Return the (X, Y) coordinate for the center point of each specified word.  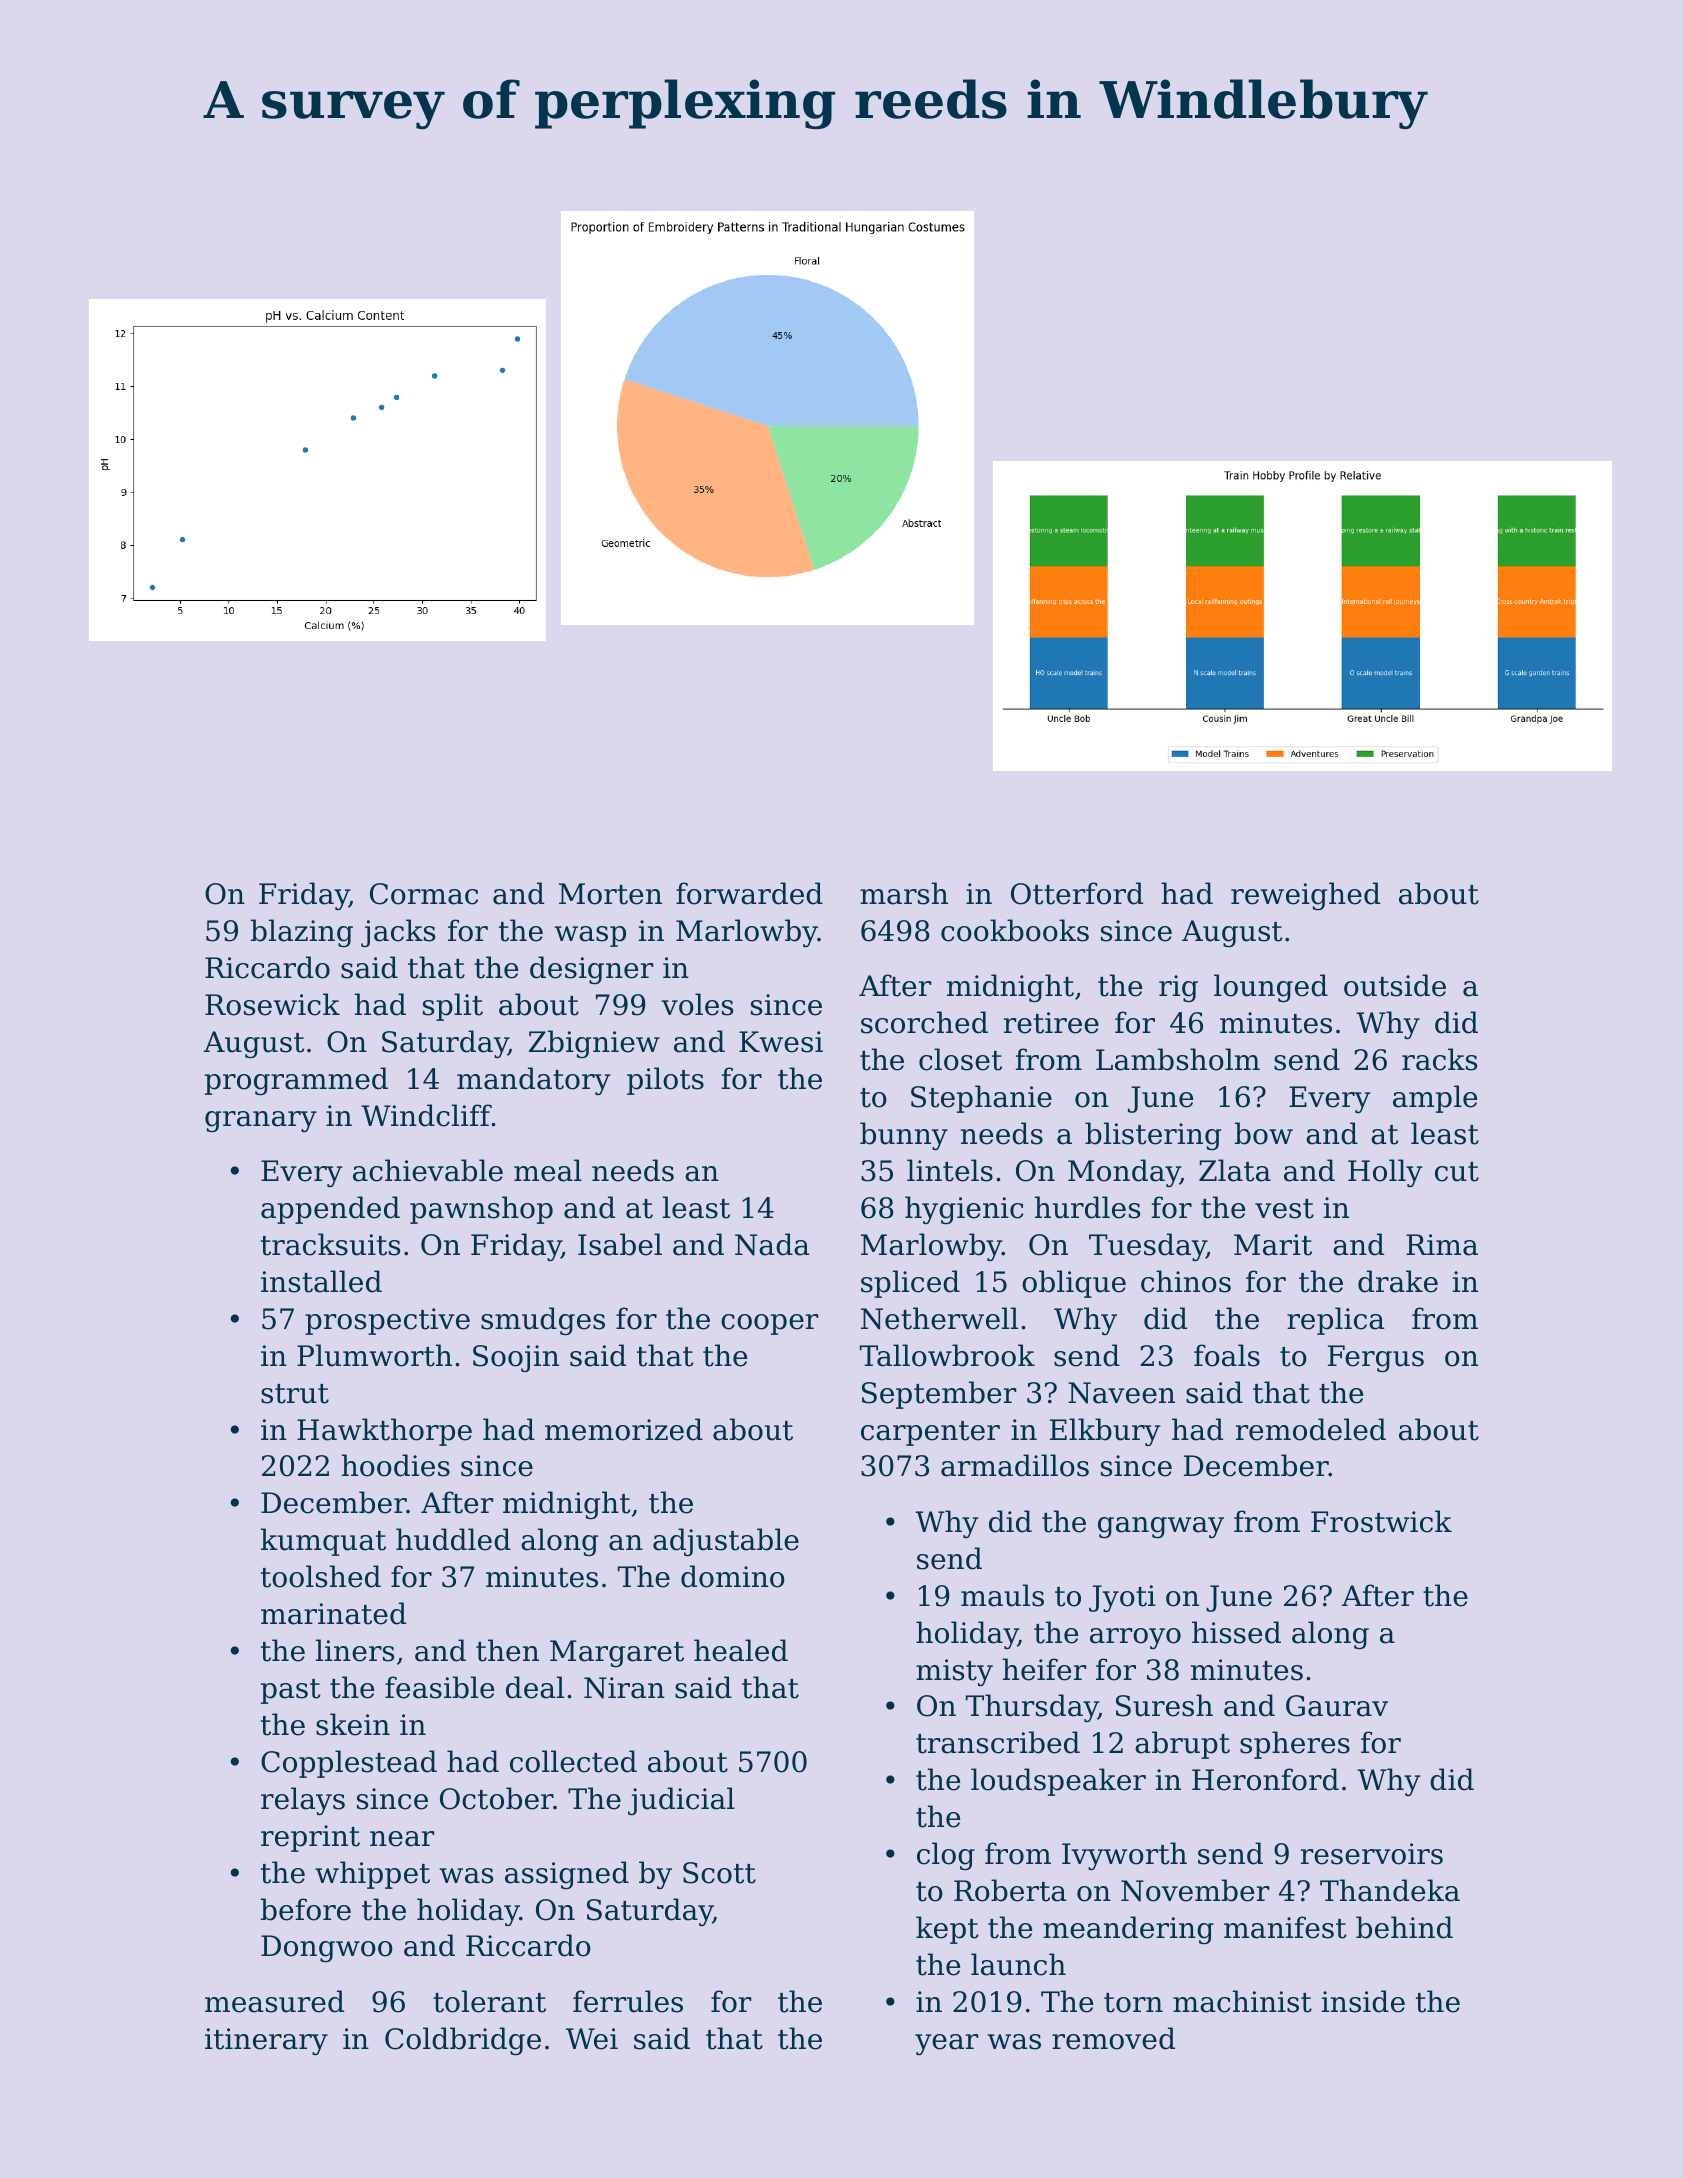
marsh (904, 893)
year (946, 2044)
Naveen (1121, 1393)
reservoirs (1372, 1854)
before (306, 1909)
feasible (439, 1687)
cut (1457, 1172)
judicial (681, 1801)
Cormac (424, 894)
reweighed (1305, 896)
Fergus (1376, 1359)
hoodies (396, 1465)
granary (261, 1121)
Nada (772, 1244)
